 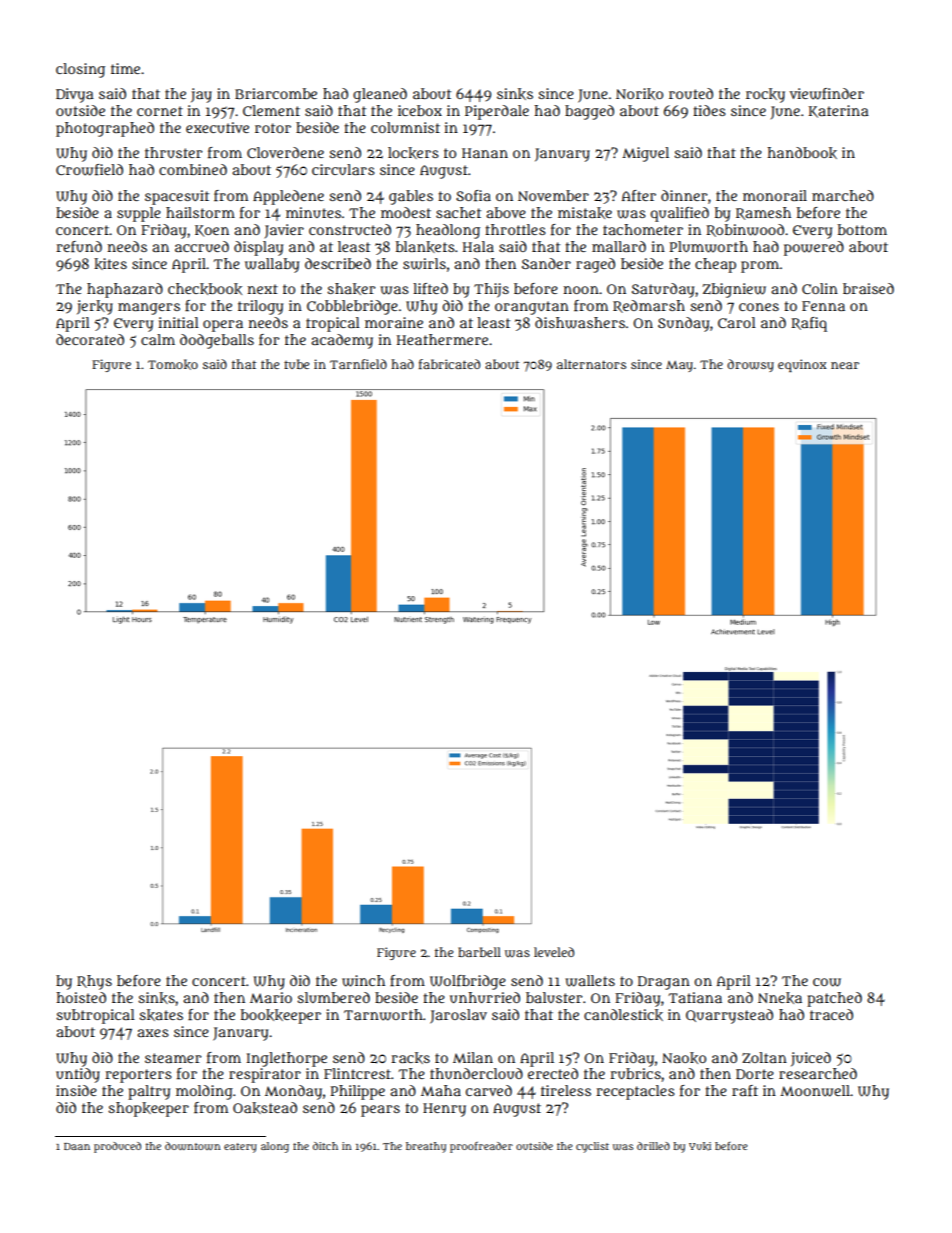 I want to click on Dragan, so click(x=664, y=983).
